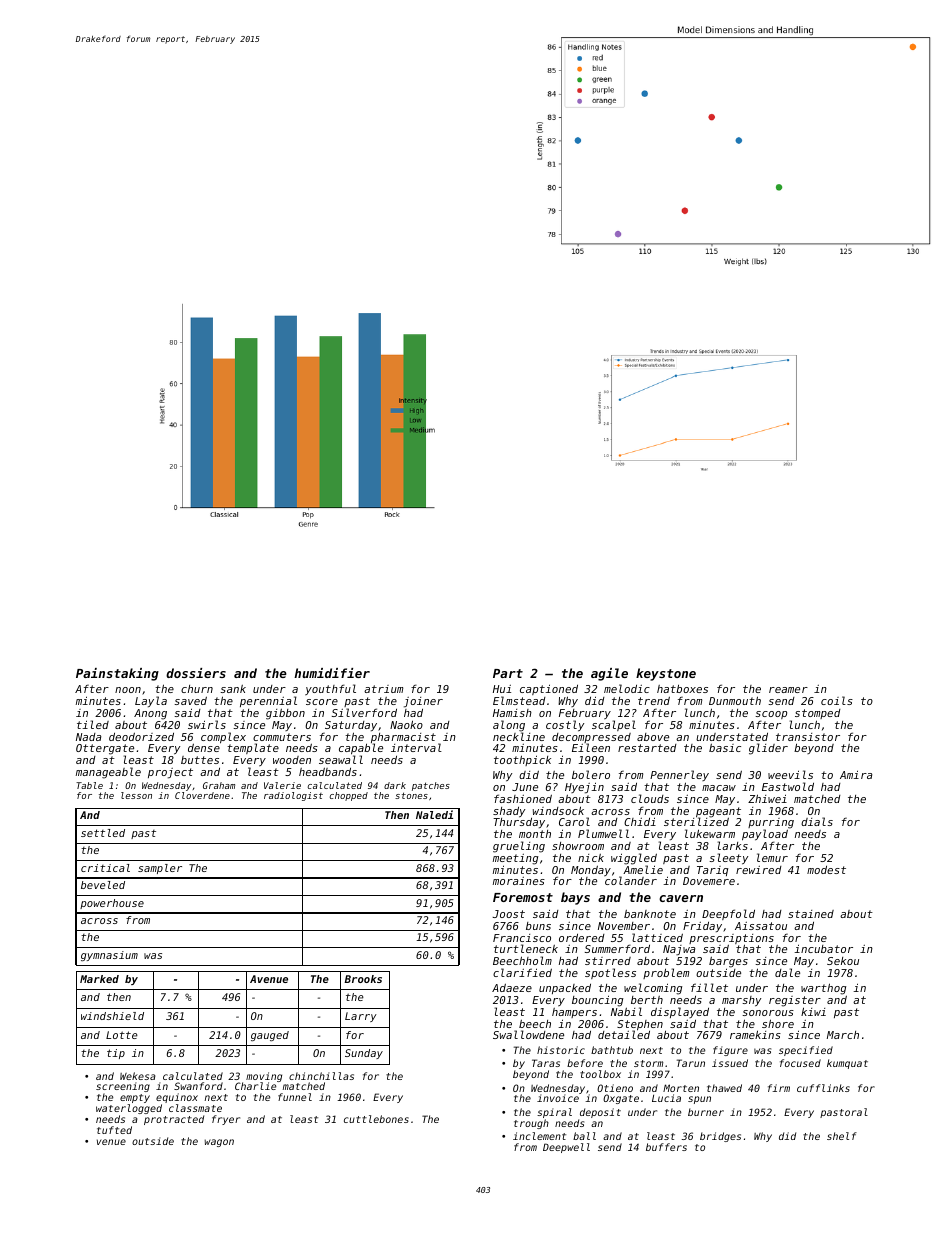 Image resolution: width=952 pixels, height=1233 pixels. What do you see at coordinates (609, 674) in the page?
I see `agile` at bounding box center [609, 674].
